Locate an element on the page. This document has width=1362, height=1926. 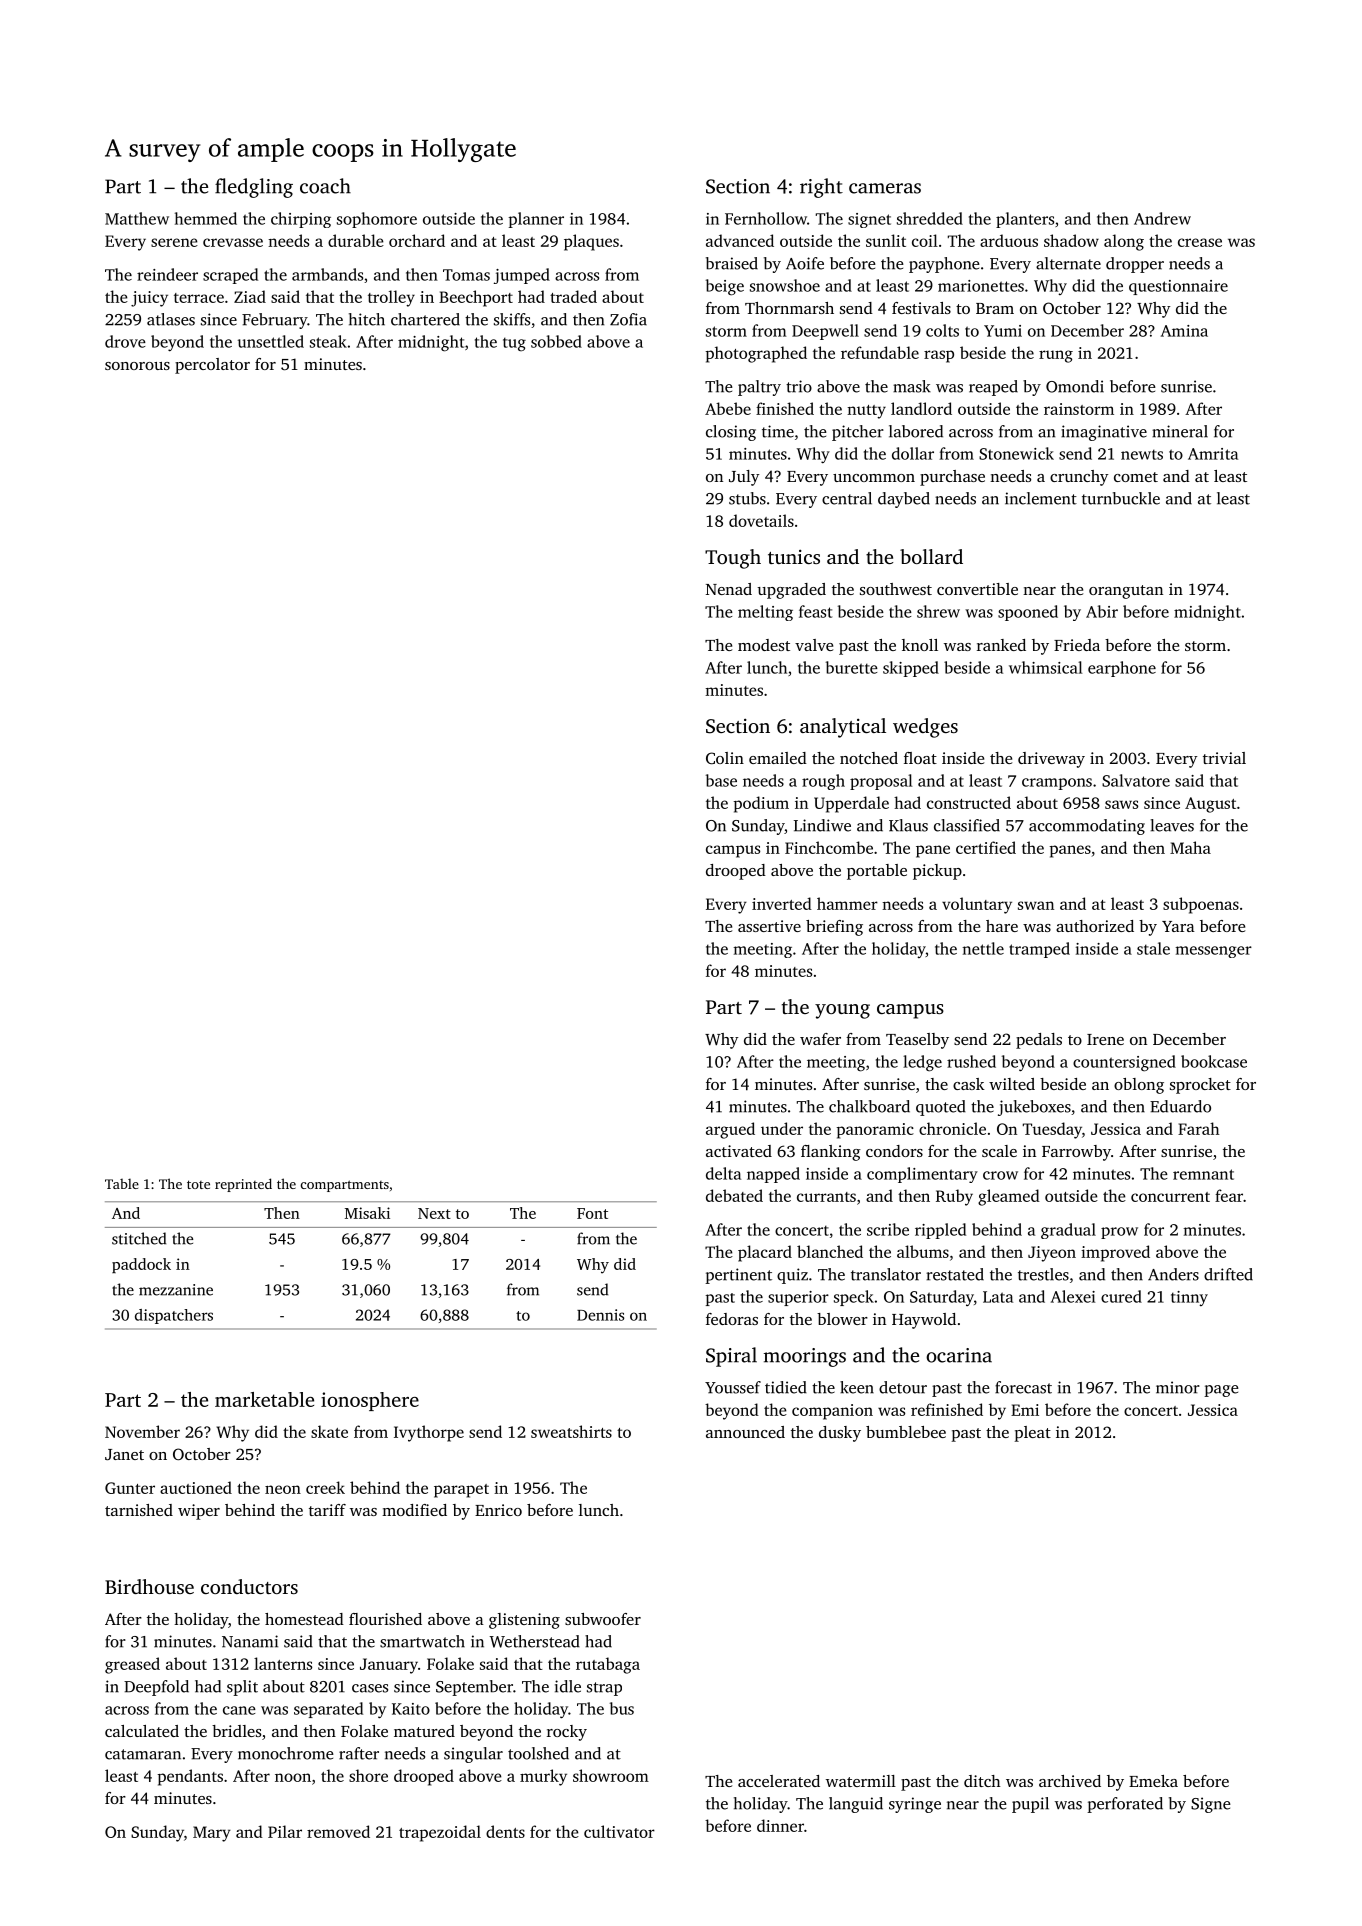
right is located at coordinates (821, 188).
